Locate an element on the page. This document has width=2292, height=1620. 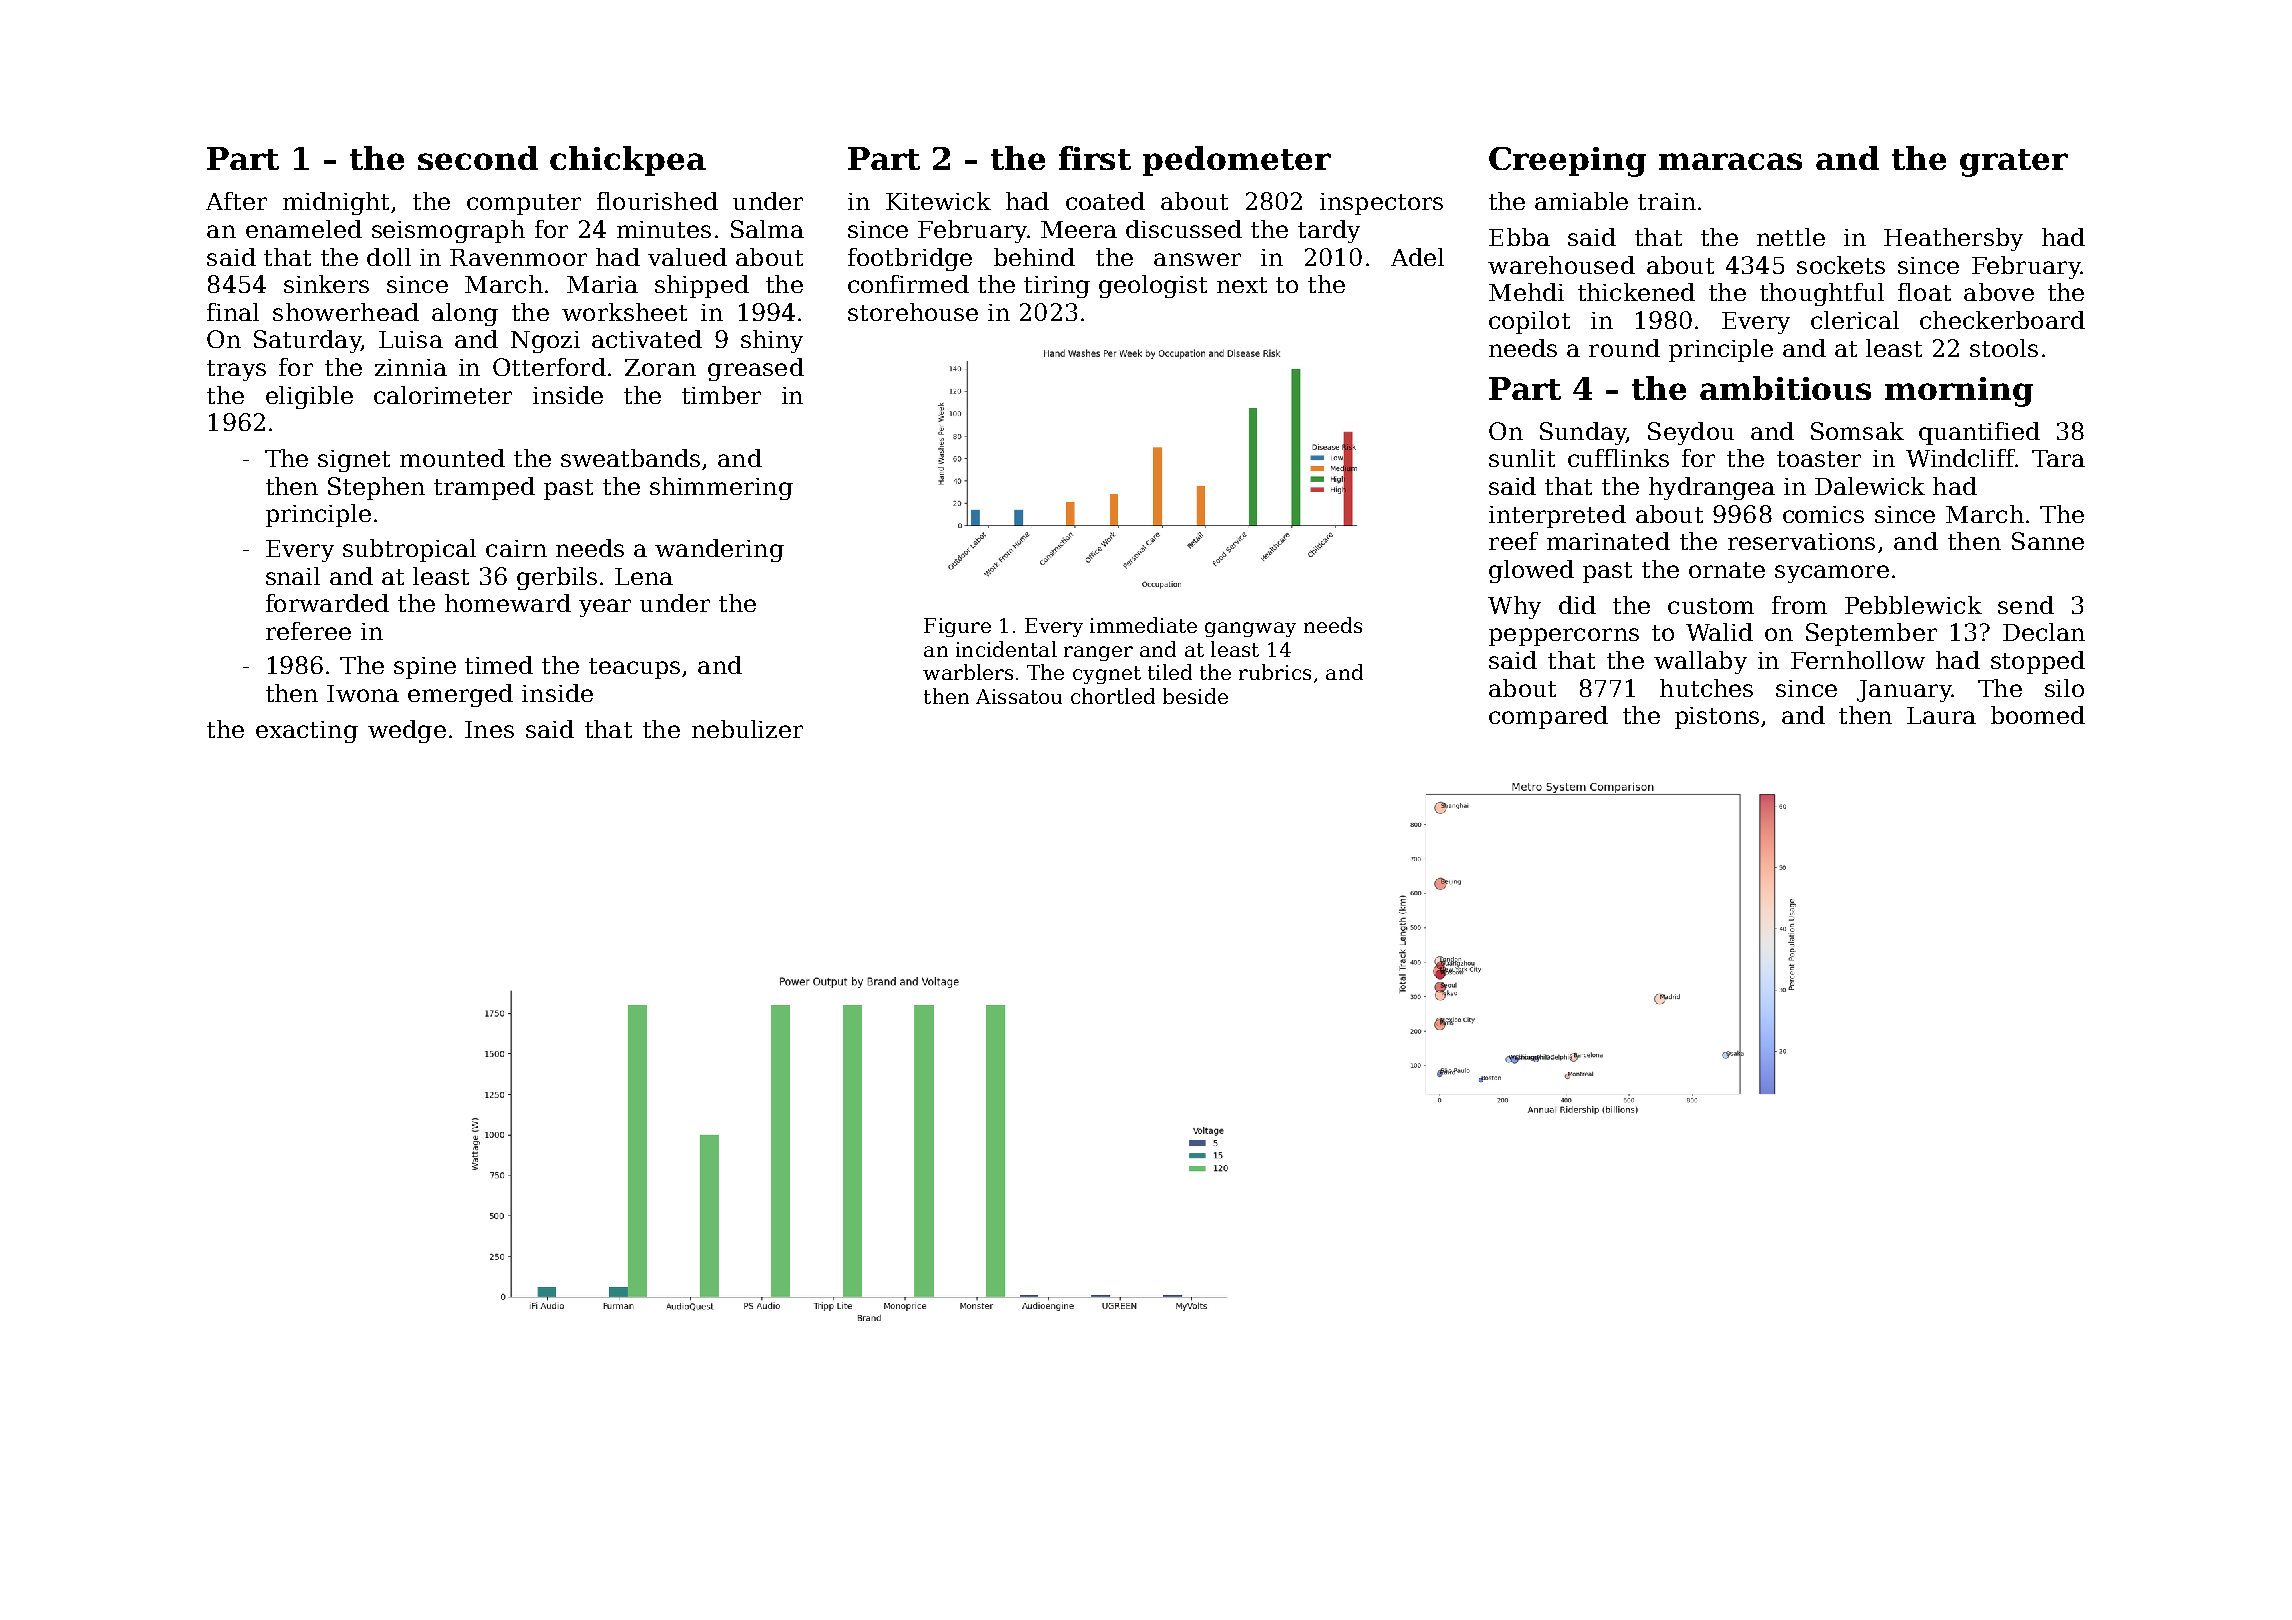
Kitewick is located at coordinates (938, 201).
